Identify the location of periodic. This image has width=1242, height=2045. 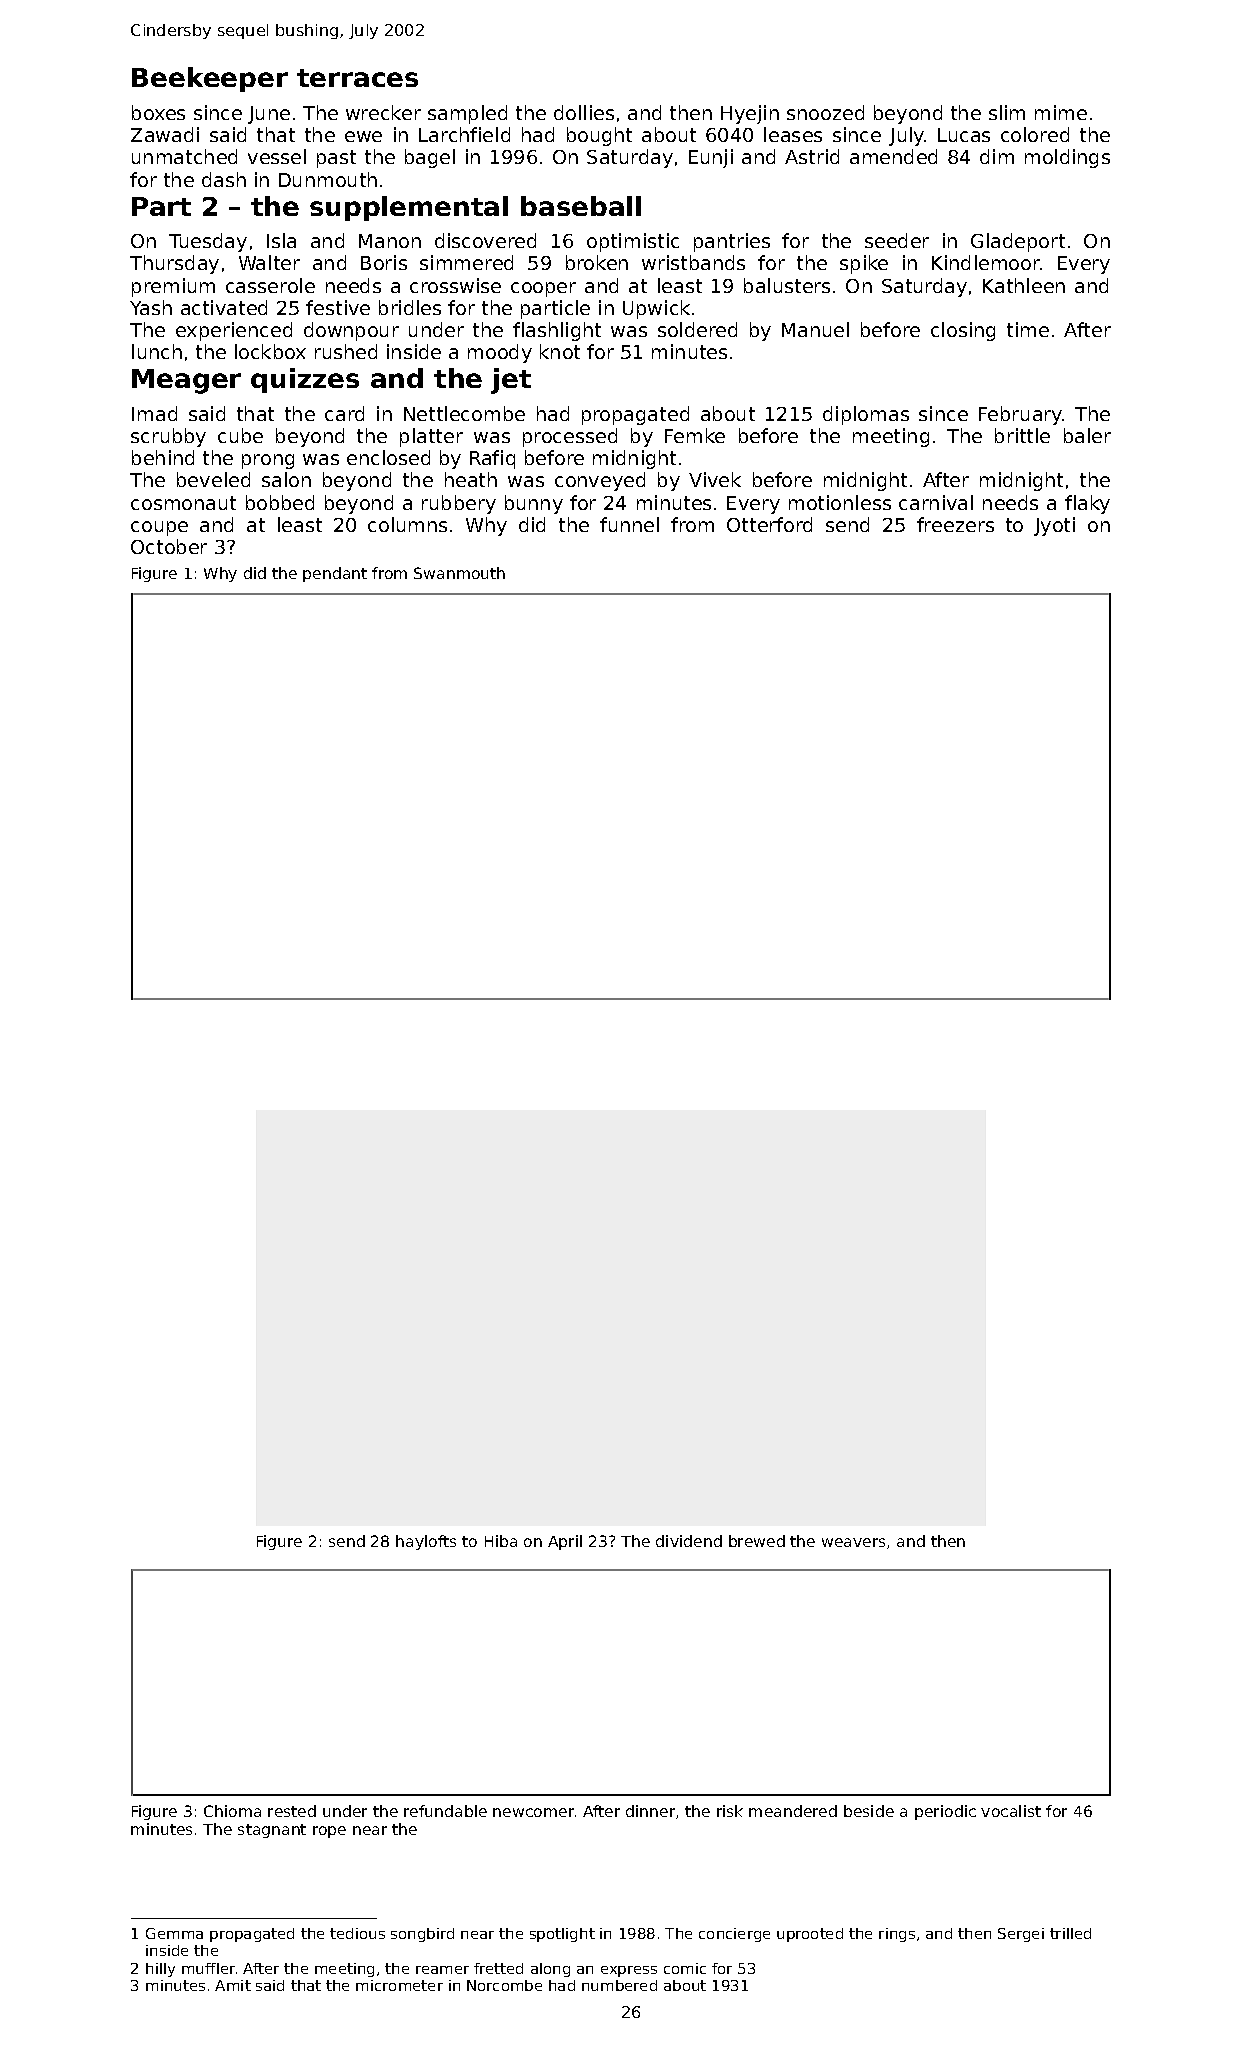
(945, 1812).
